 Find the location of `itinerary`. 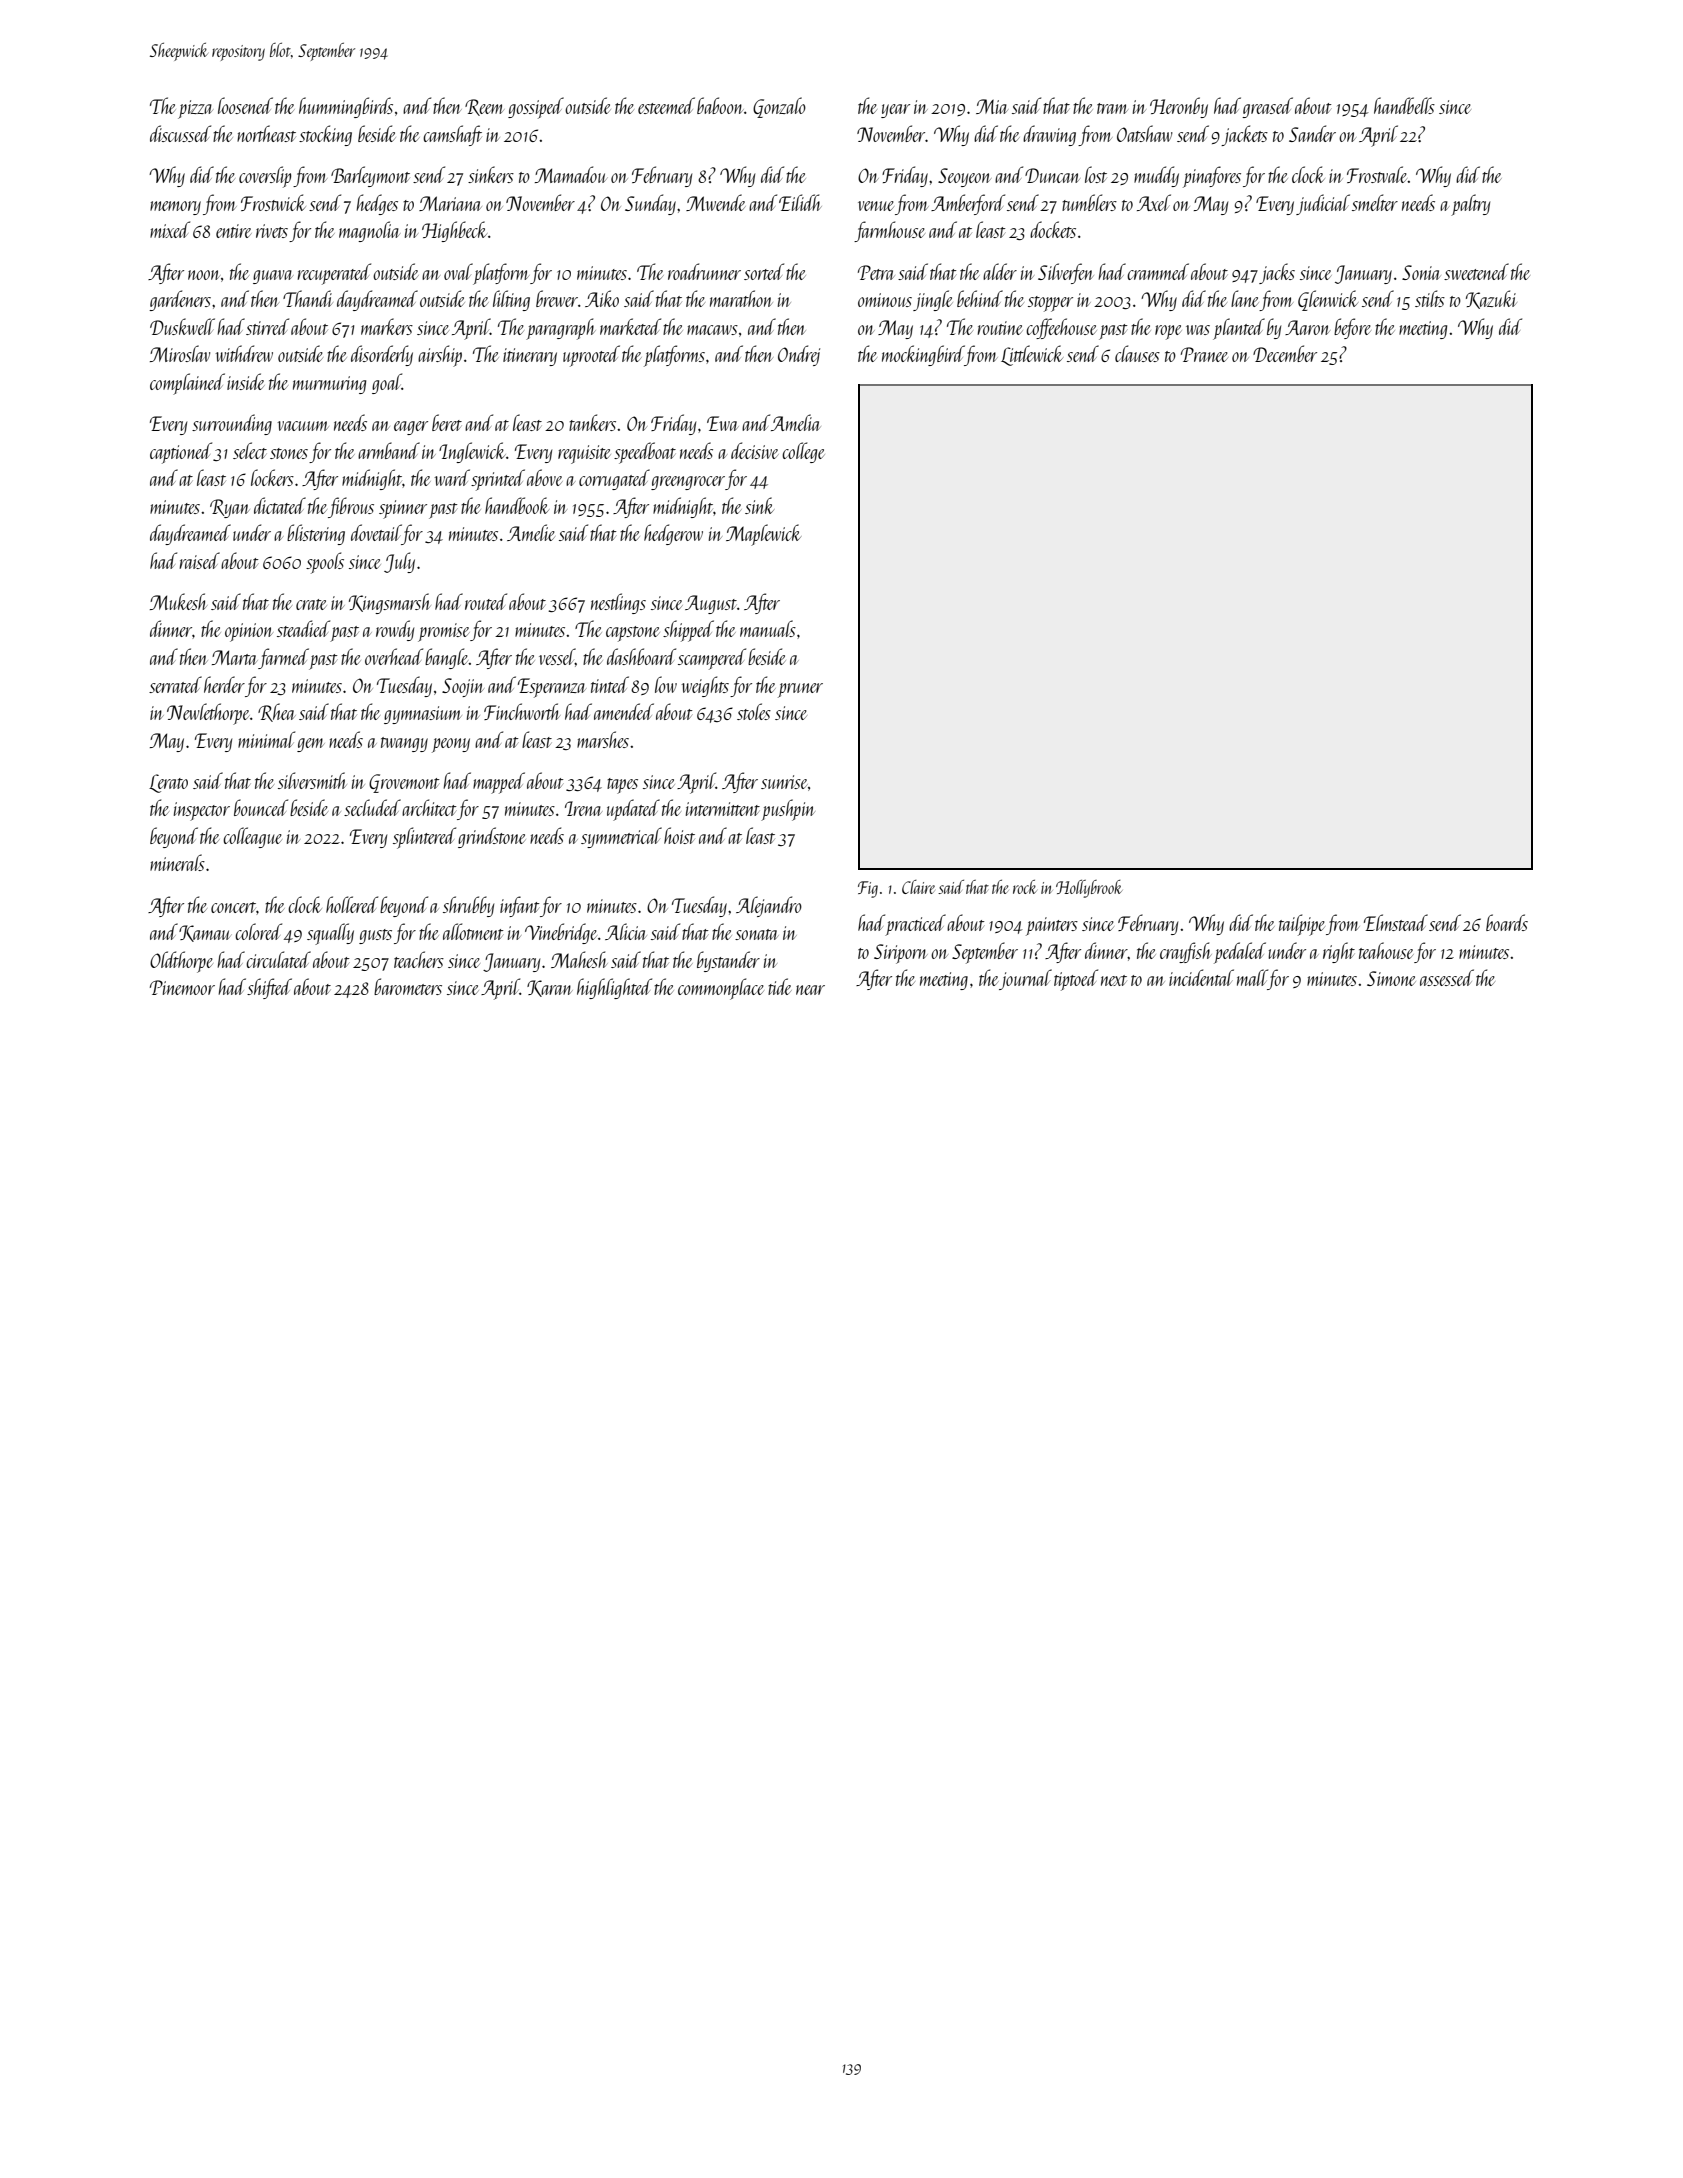

itinerary is located at coordinates (530, 357).
